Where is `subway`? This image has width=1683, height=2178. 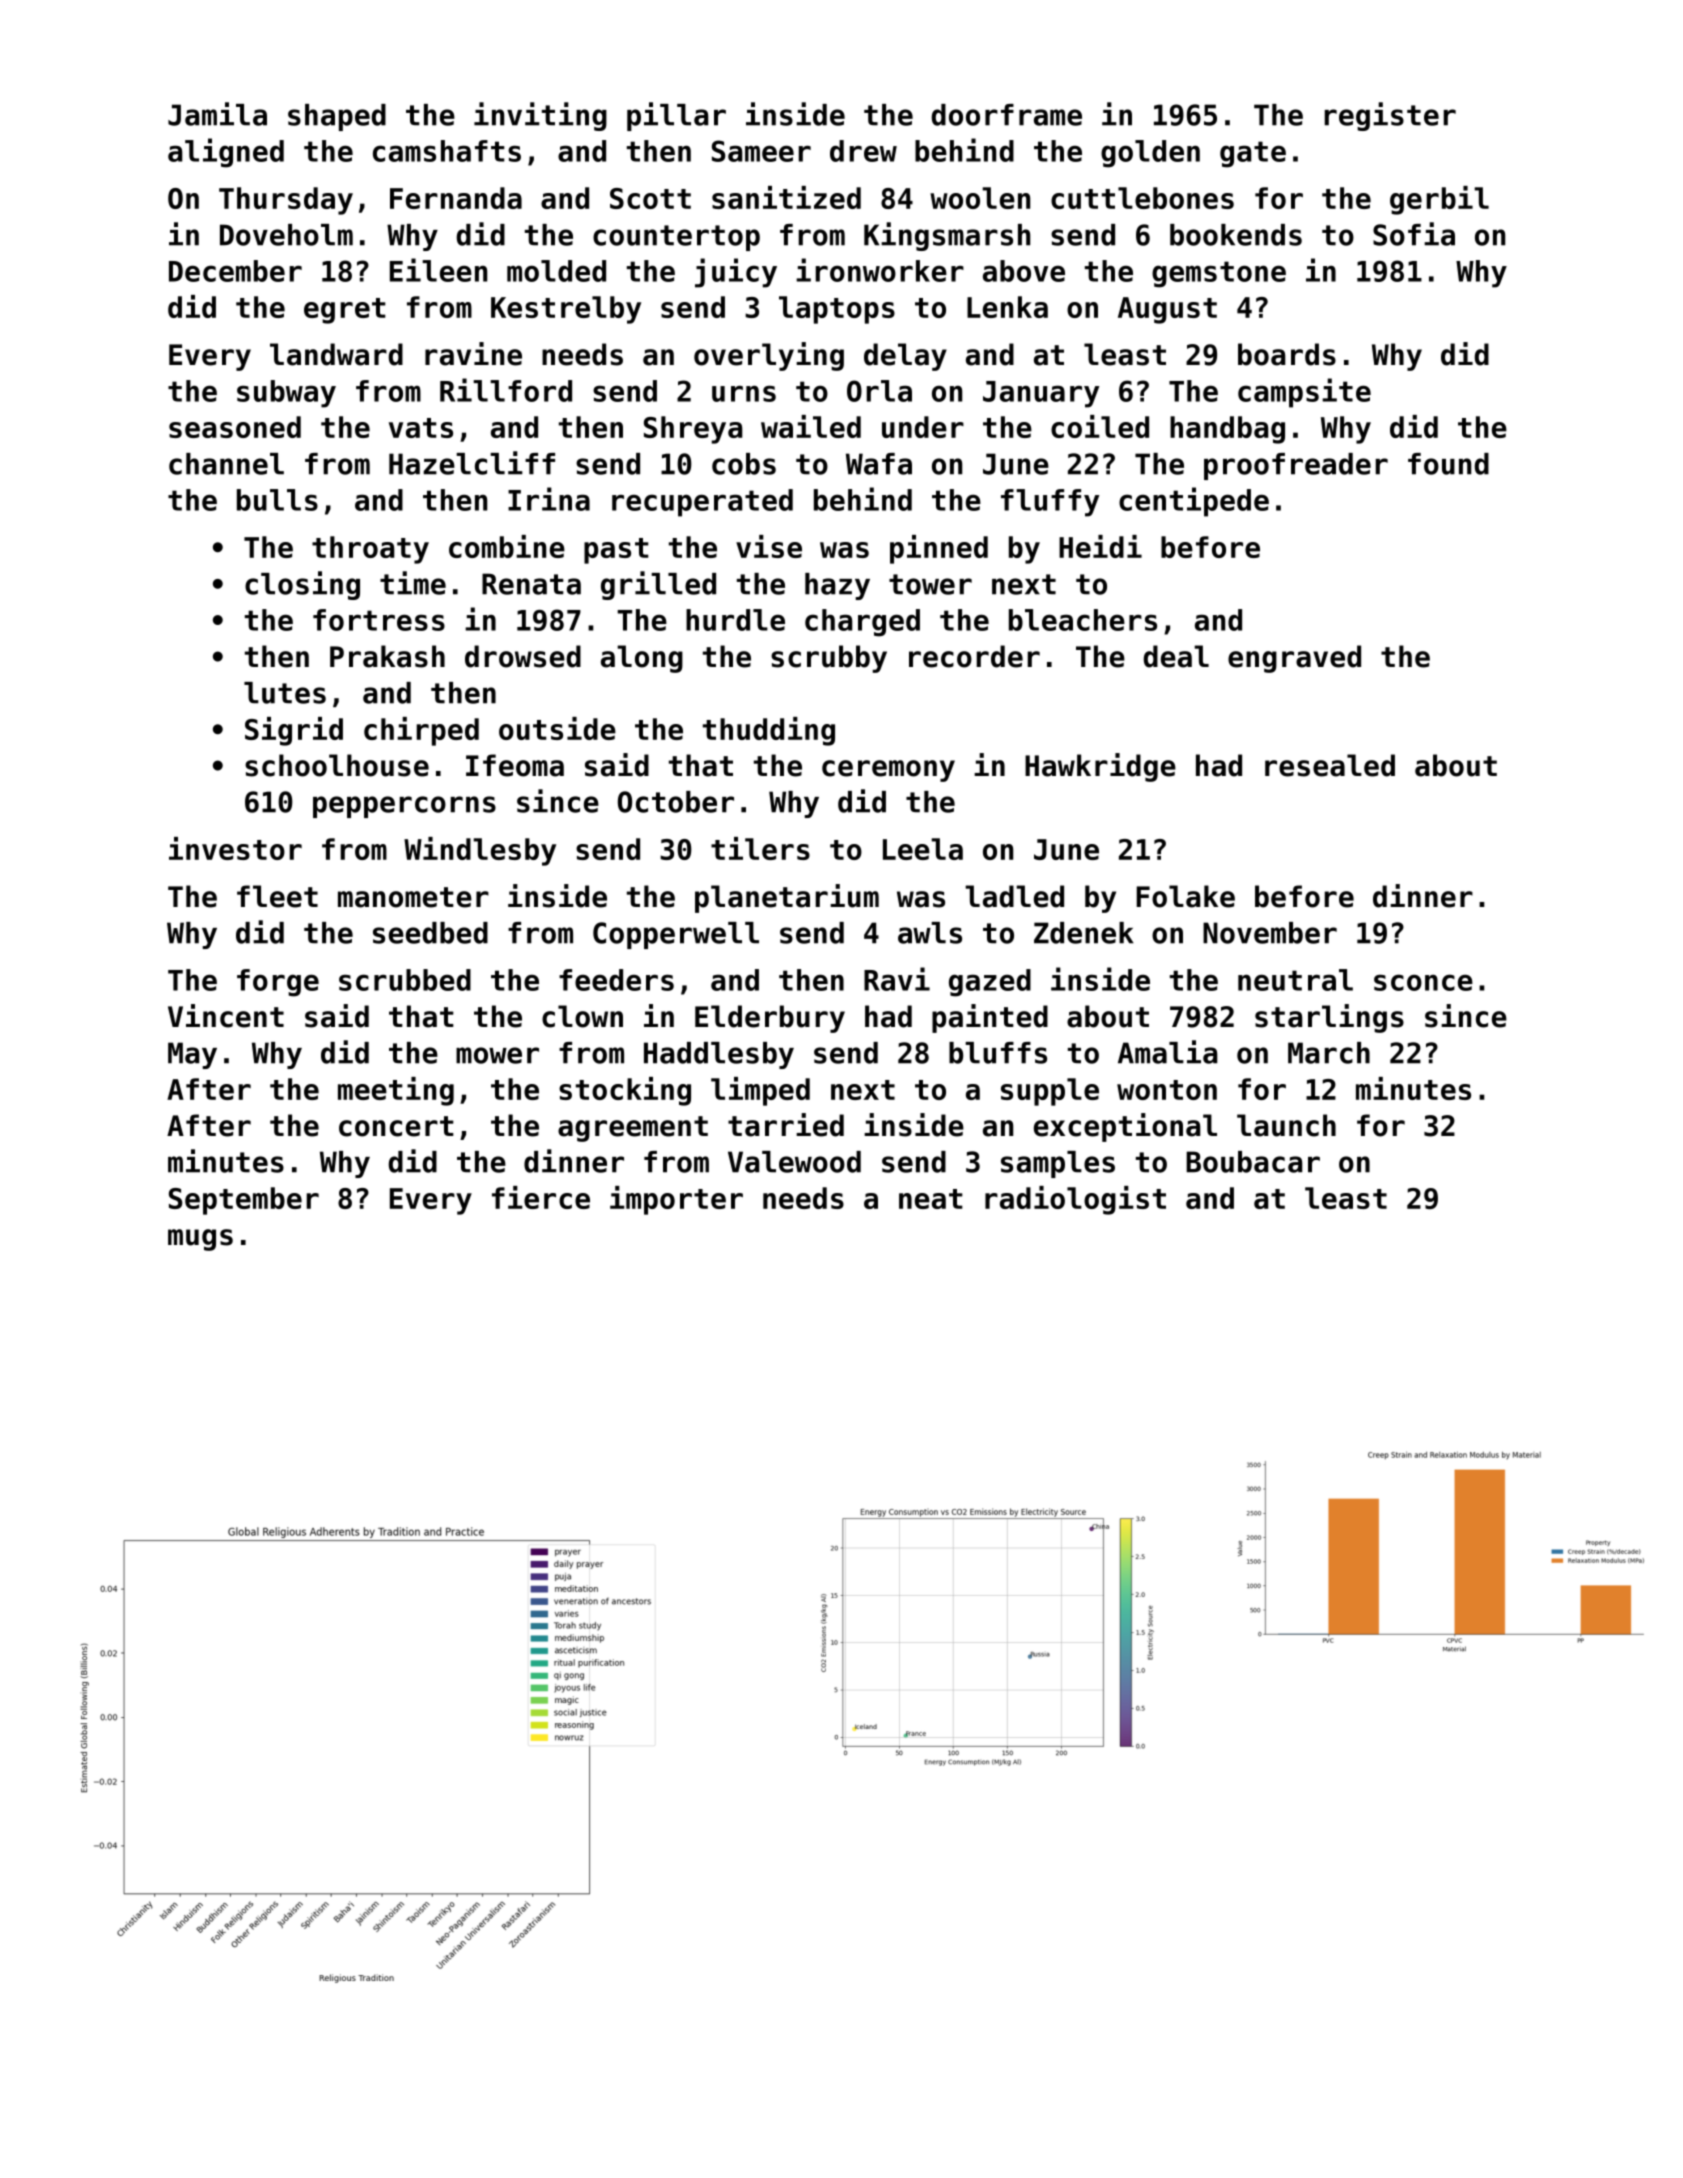 subway is located at coordinates (286, 394).
